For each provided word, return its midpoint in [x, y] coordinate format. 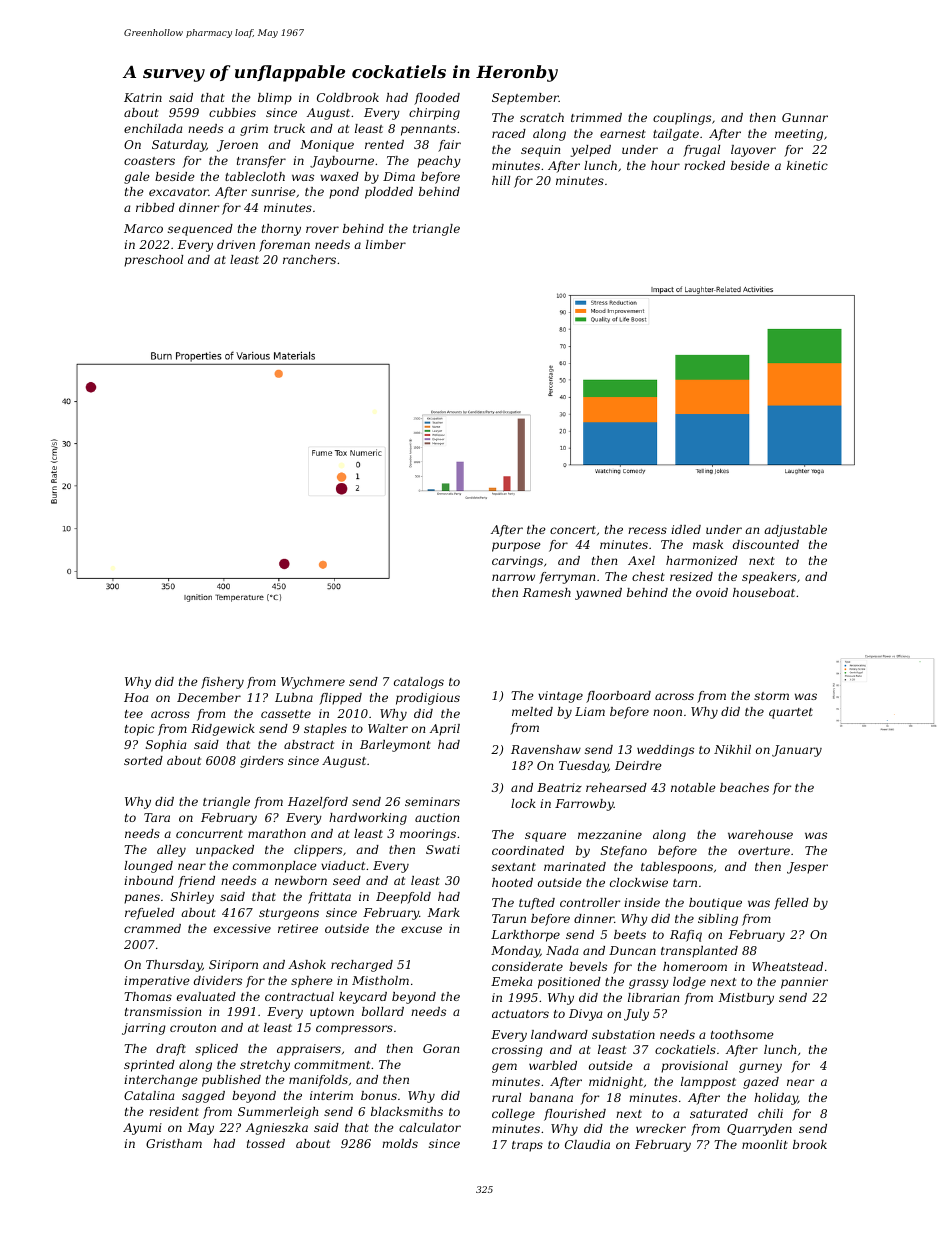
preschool [153, 261]
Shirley [192, 898]
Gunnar [805, 117]
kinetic [807, 165]
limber [386, 244]
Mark [444, 912]
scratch [542, 117]
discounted [766, 544]
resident [174, 1111]
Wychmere [313, 683]
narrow [513, 577]
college [513, 1115]
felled [791, 904]
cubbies [232, 112]
